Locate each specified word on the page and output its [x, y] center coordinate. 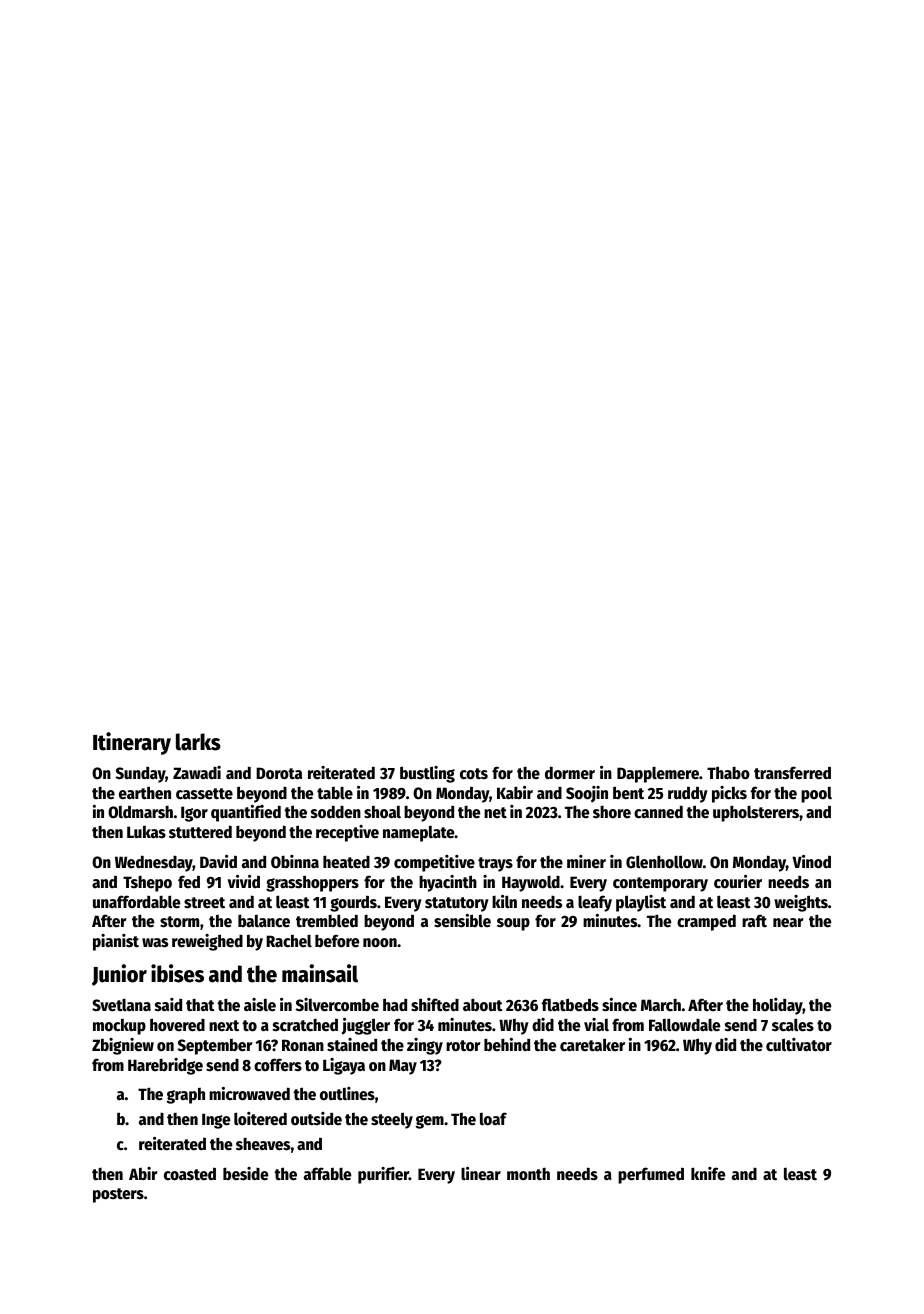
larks [198, 742]
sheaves [263, 1144]
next [224, 1026]
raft [754, 921]
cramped [706, 922]
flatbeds [570, 1005]
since [619, 1005]
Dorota [279, 773]
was [155, 943]
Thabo [728, 773]
